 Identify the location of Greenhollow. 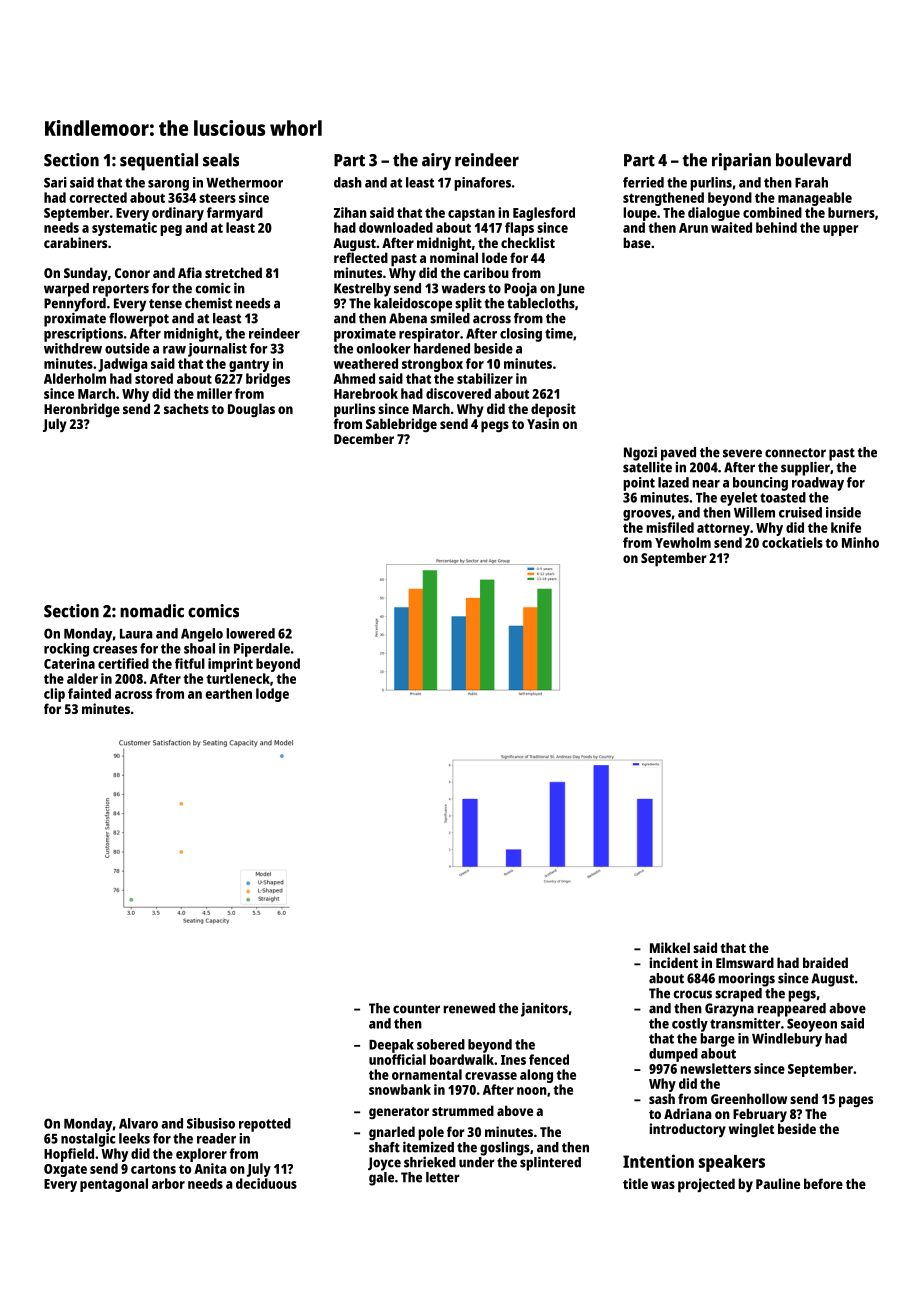
(749, 1098).
